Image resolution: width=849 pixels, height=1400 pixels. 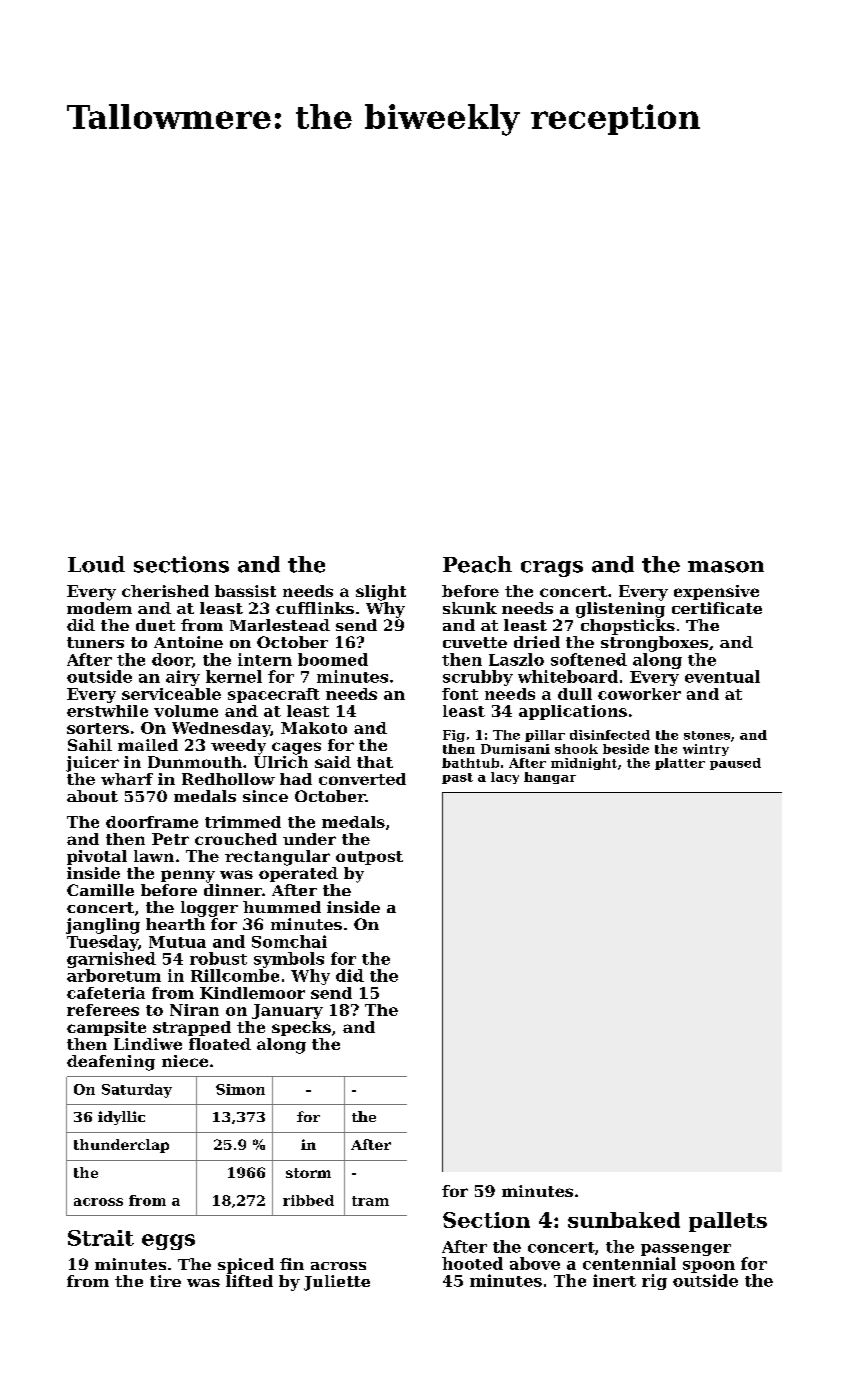 I want to click on Sahil, so click(x=90, y=745).
